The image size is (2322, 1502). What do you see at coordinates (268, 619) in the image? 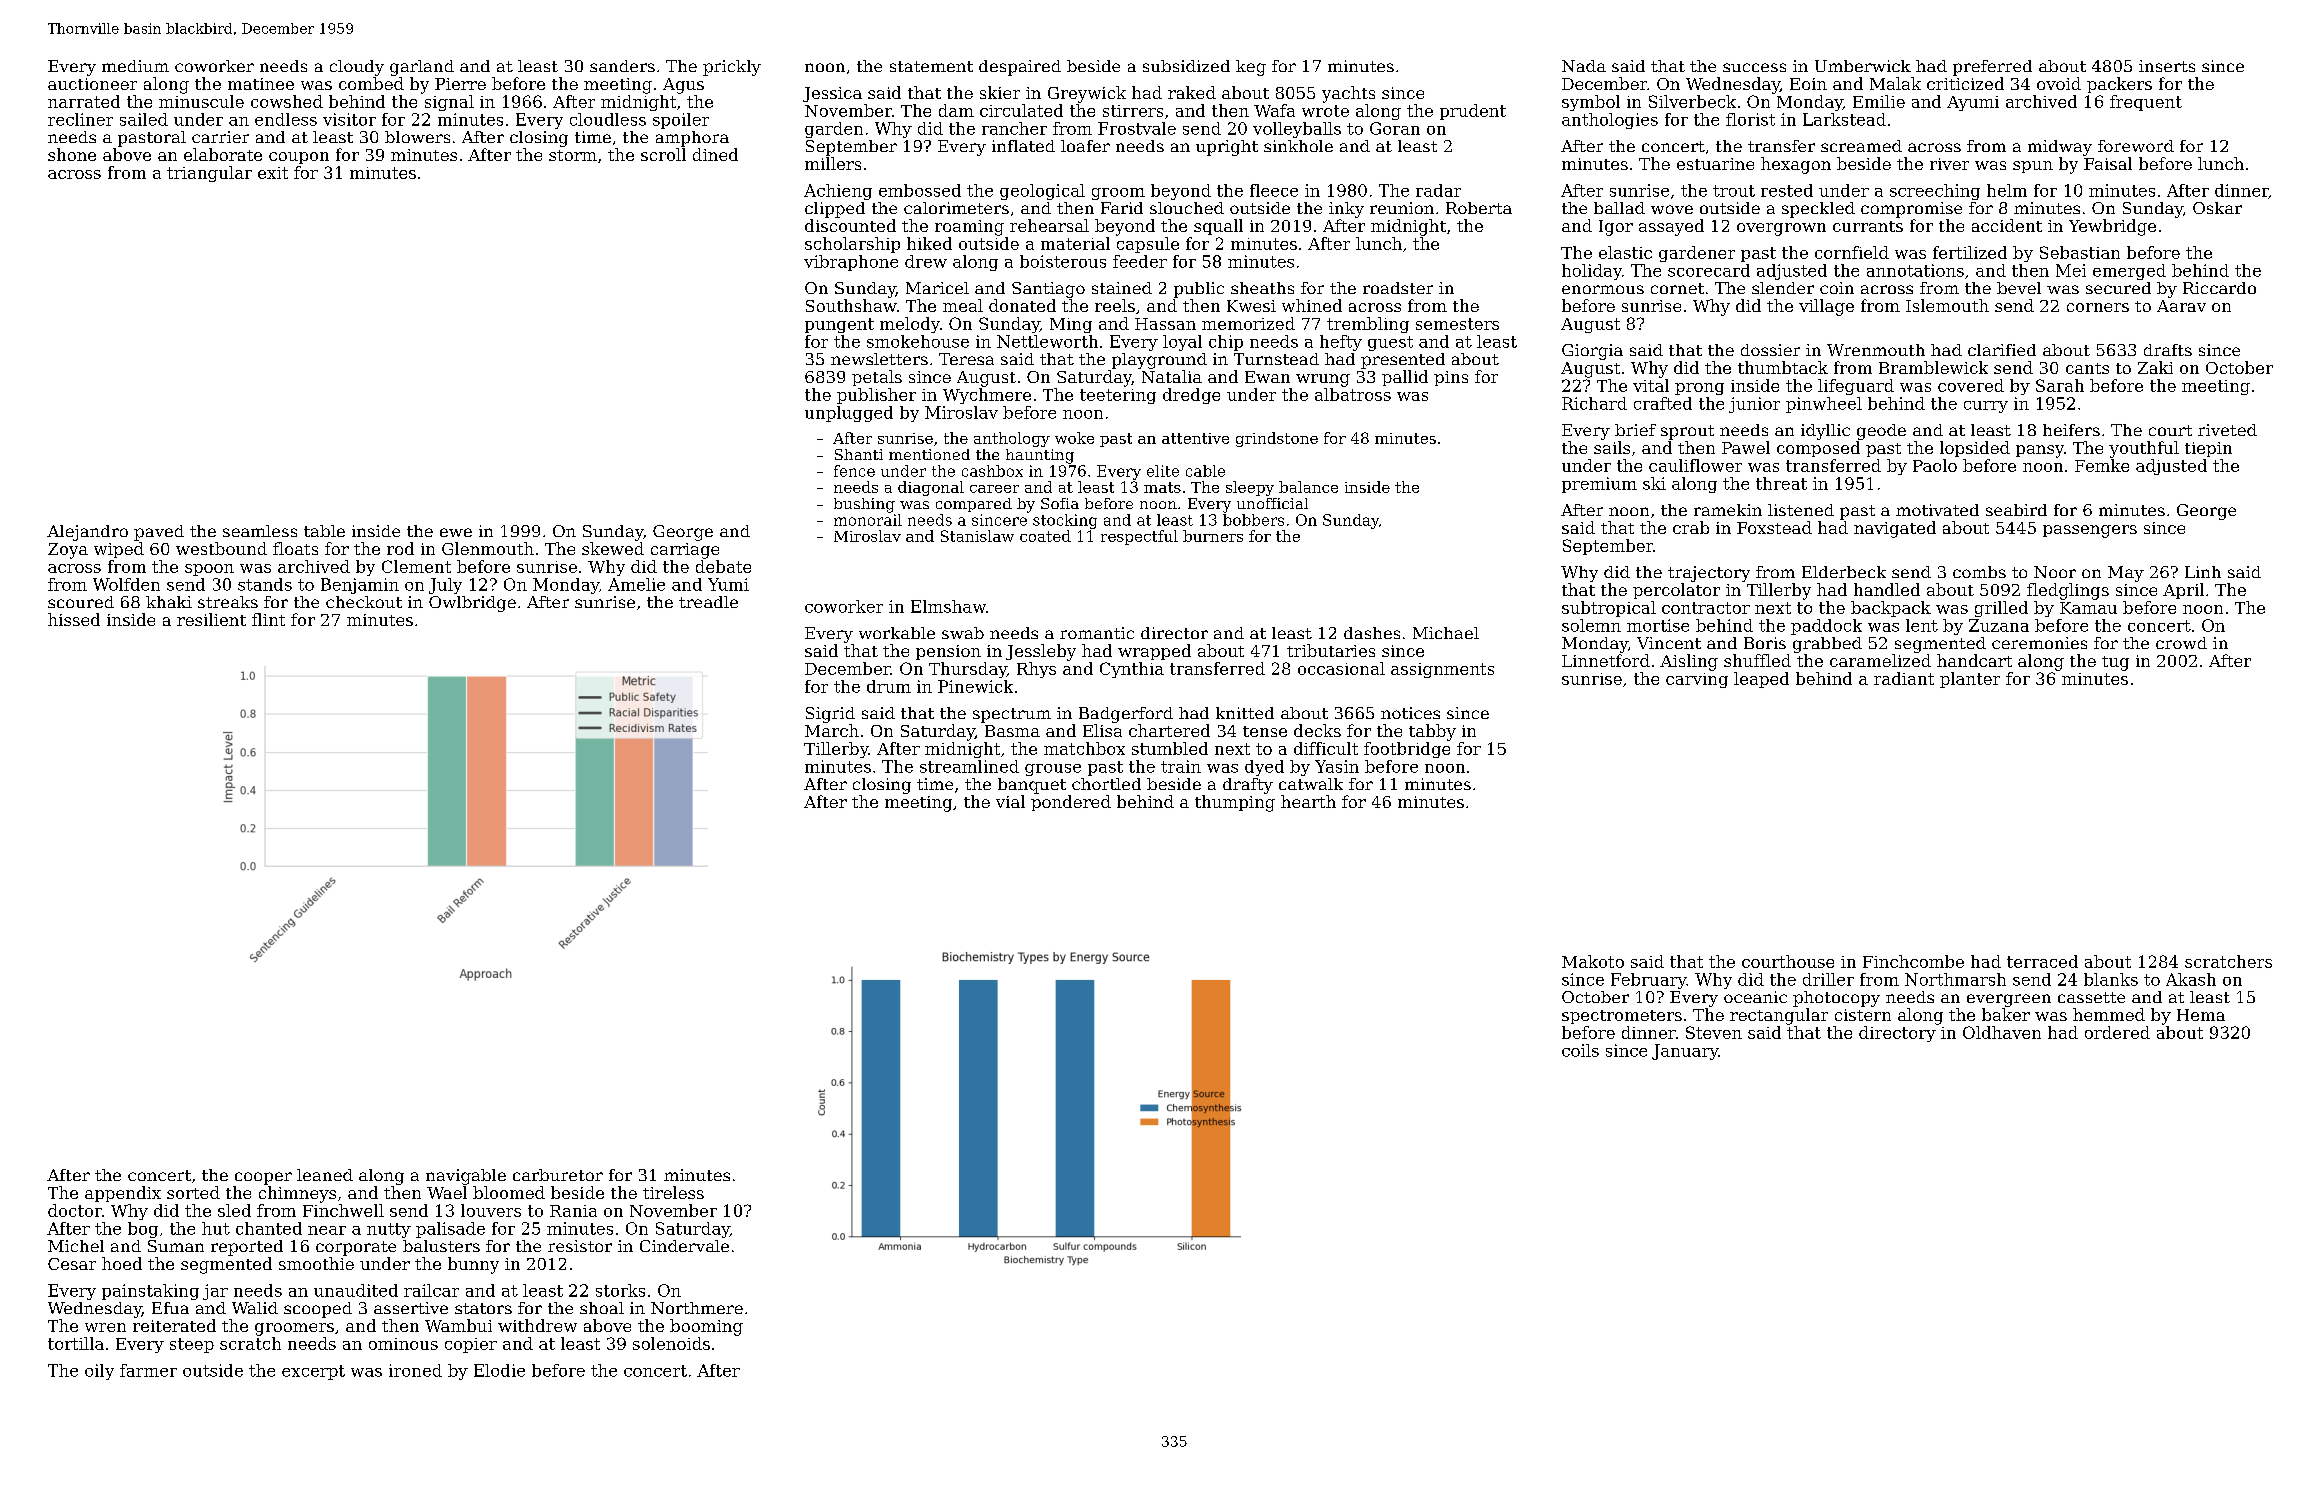
I see `flint` at bounding box center [268, 619].
